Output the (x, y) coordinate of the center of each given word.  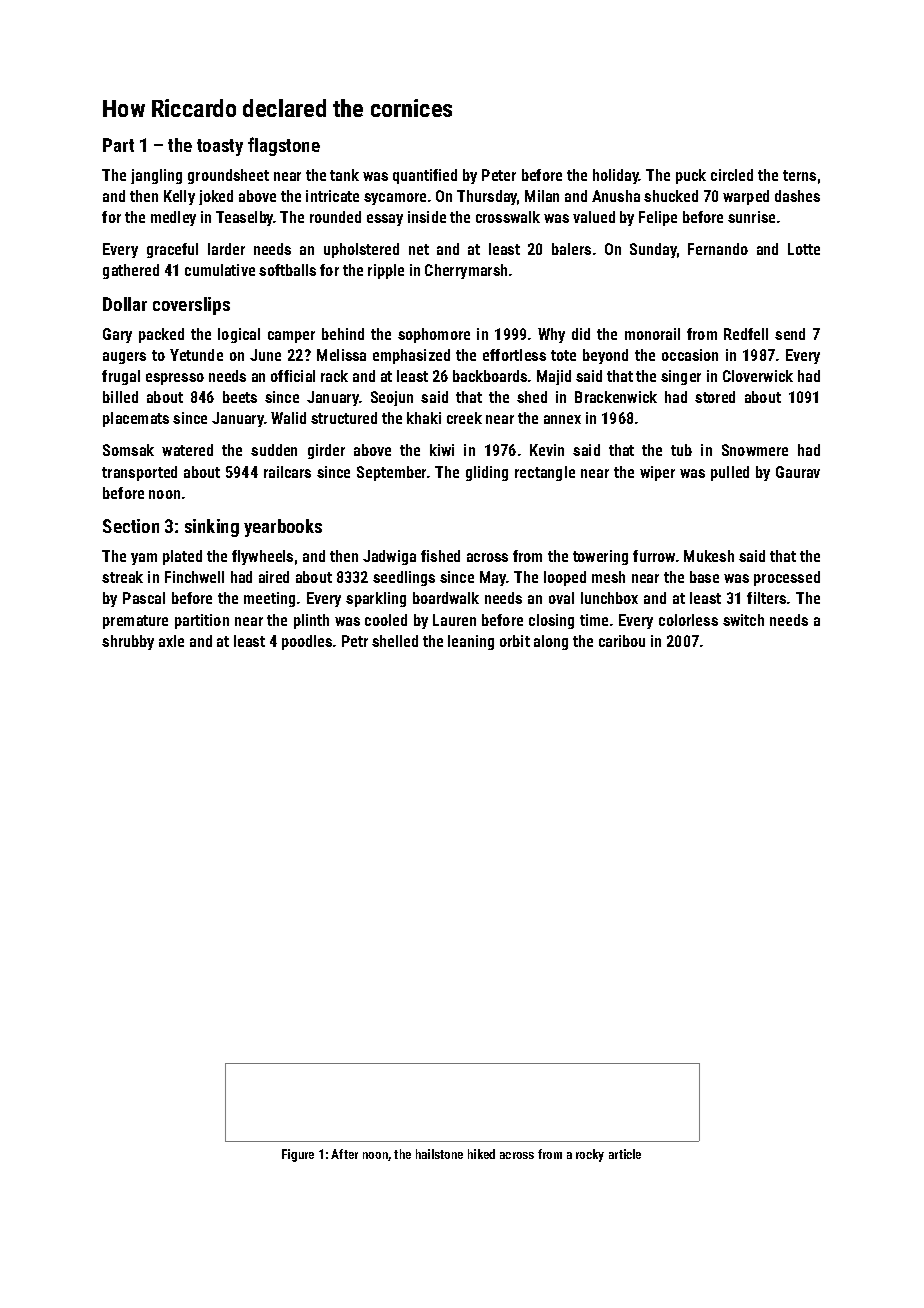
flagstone (284, 146)
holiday (616, 176)
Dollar (125, 304)
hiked (481, 1154)
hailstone (439, 1154)
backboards (490, 376)
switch (743, 620)
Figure (298, 1155)
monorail (652, 334)
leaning (471, 642)
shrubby (128, 642)
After (344, 1154)
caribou (622, 641)
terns (799, 175)
